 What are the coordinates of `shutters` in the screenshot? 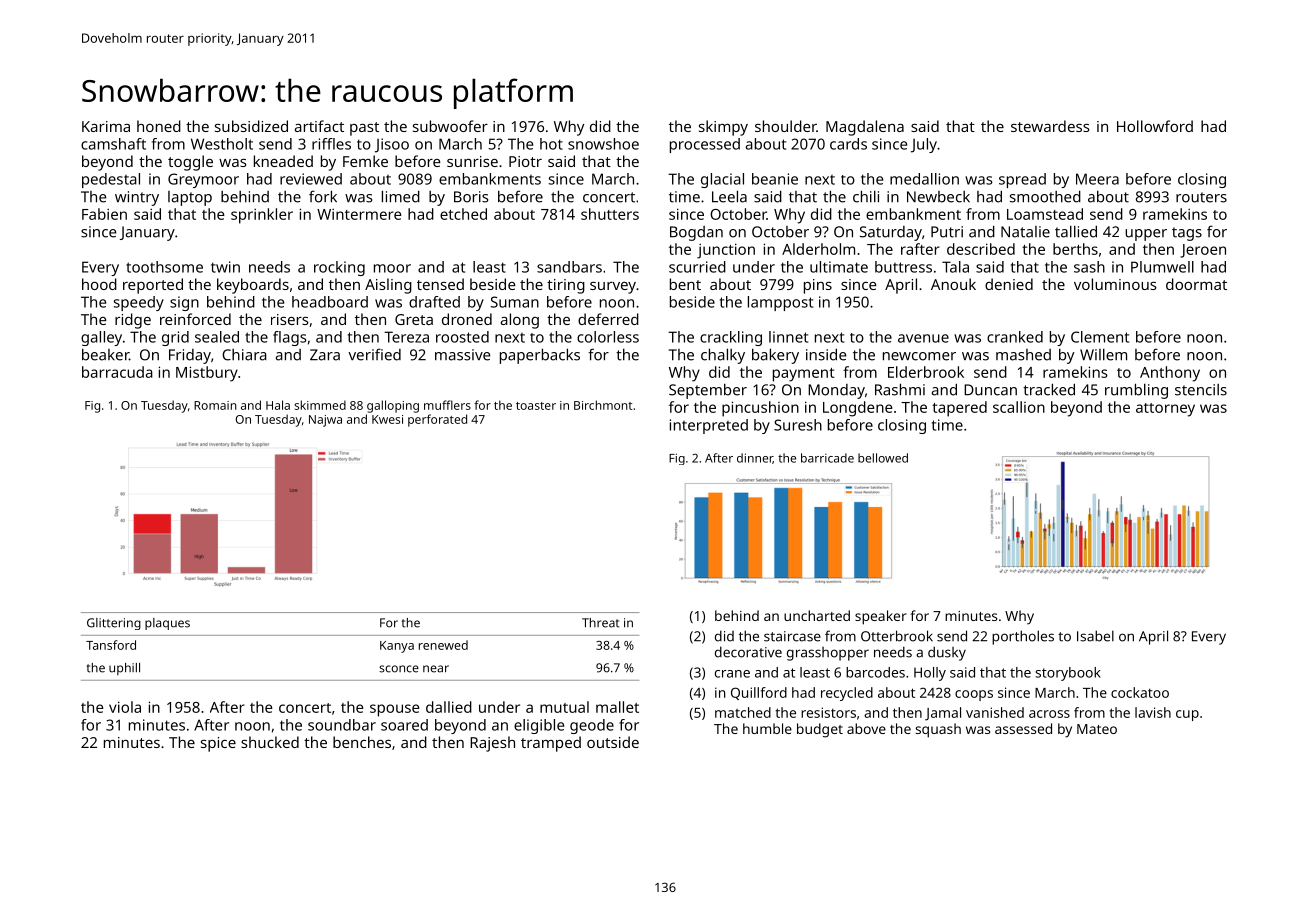 It's located at (610, 214).
